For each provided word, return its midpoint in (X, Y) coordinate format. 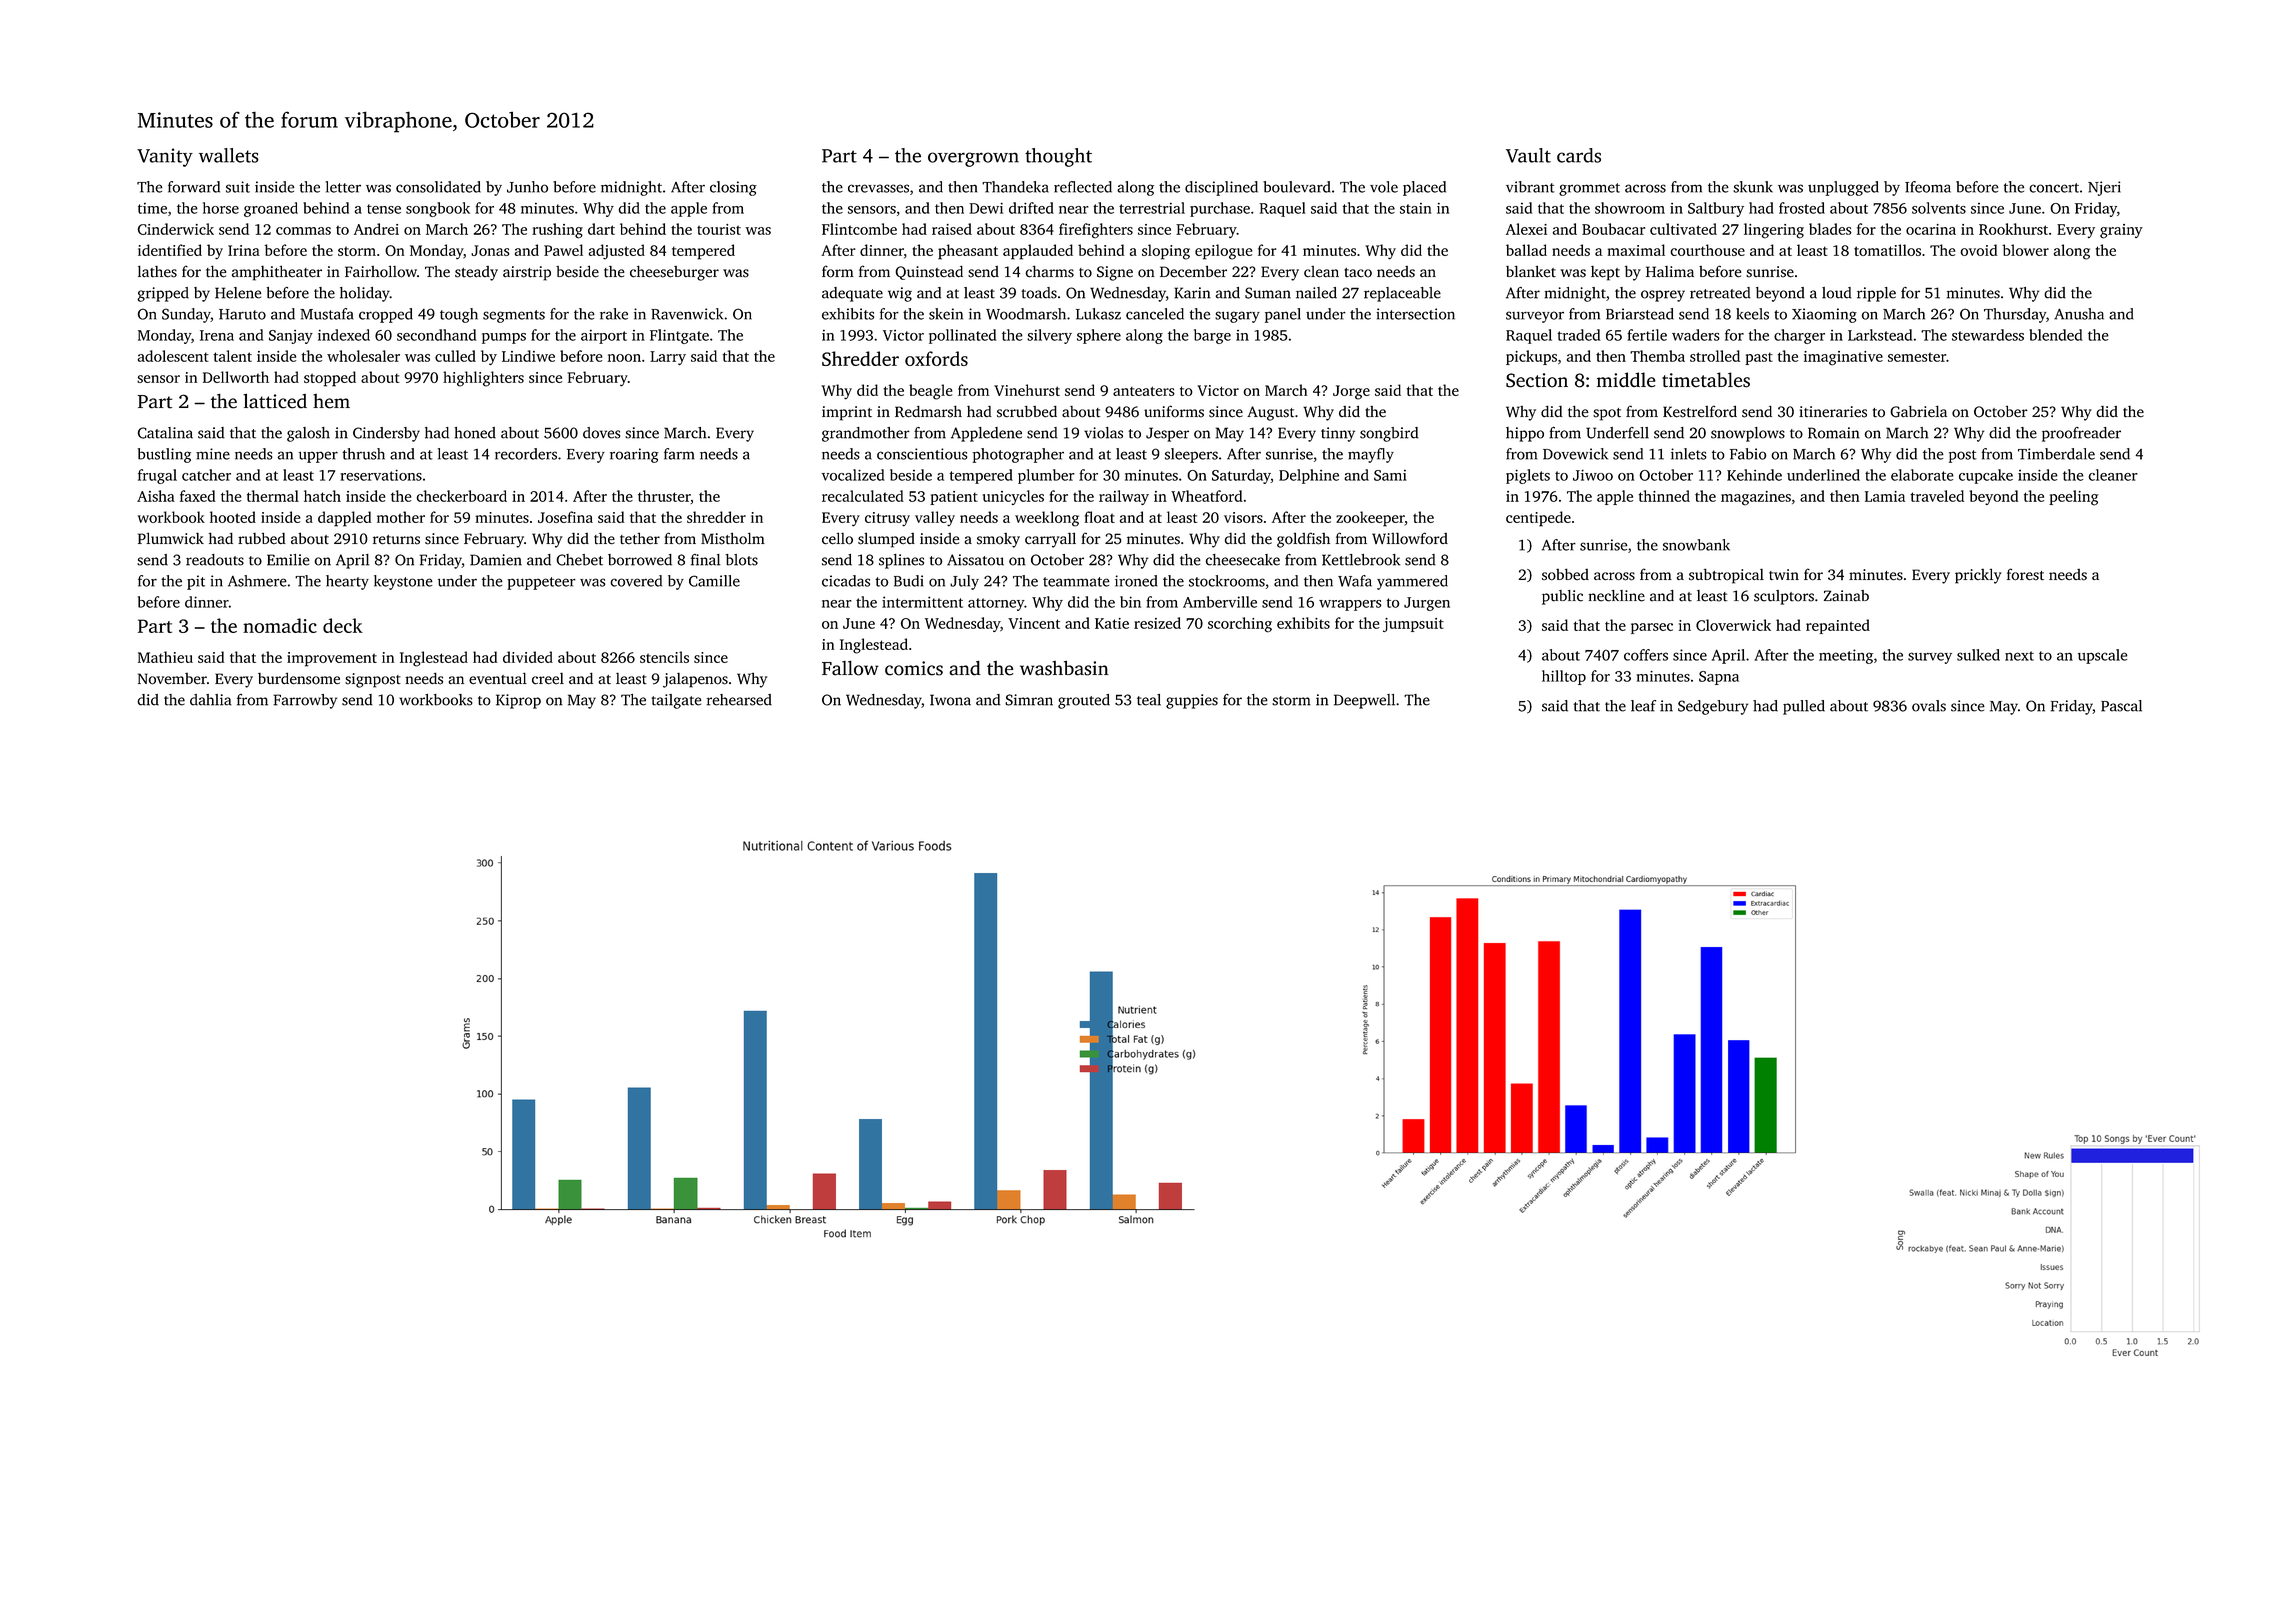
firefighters (1096, 231)
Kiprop (518, 701)
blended (2056, 335)
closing (733, 188)
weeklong (1047, 519)
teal (1149, 700)
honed (475, 433)
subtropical (1726, 576)
